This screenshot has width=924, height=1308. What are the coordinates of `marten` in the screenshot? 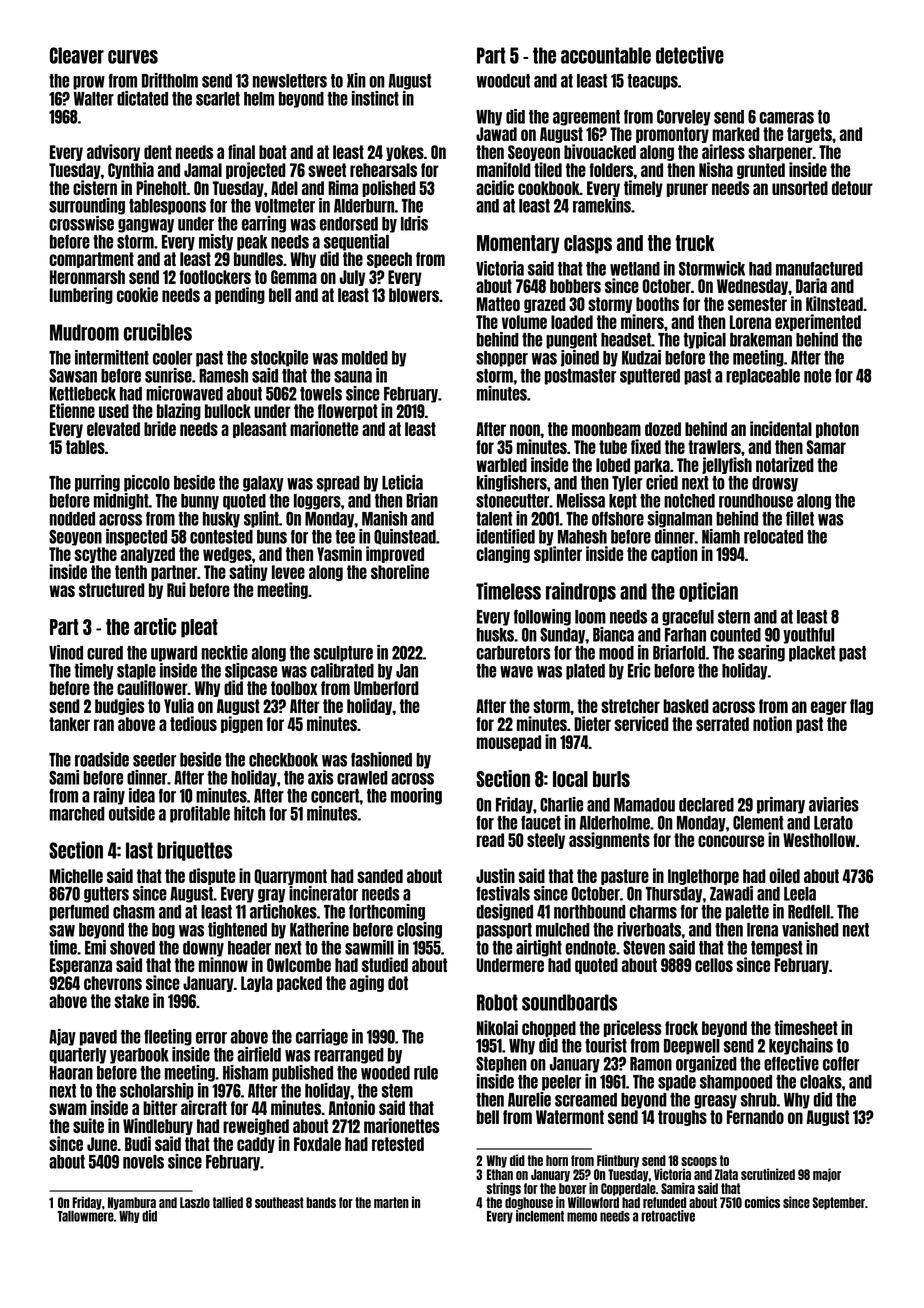 It's located at (391, 1202).
